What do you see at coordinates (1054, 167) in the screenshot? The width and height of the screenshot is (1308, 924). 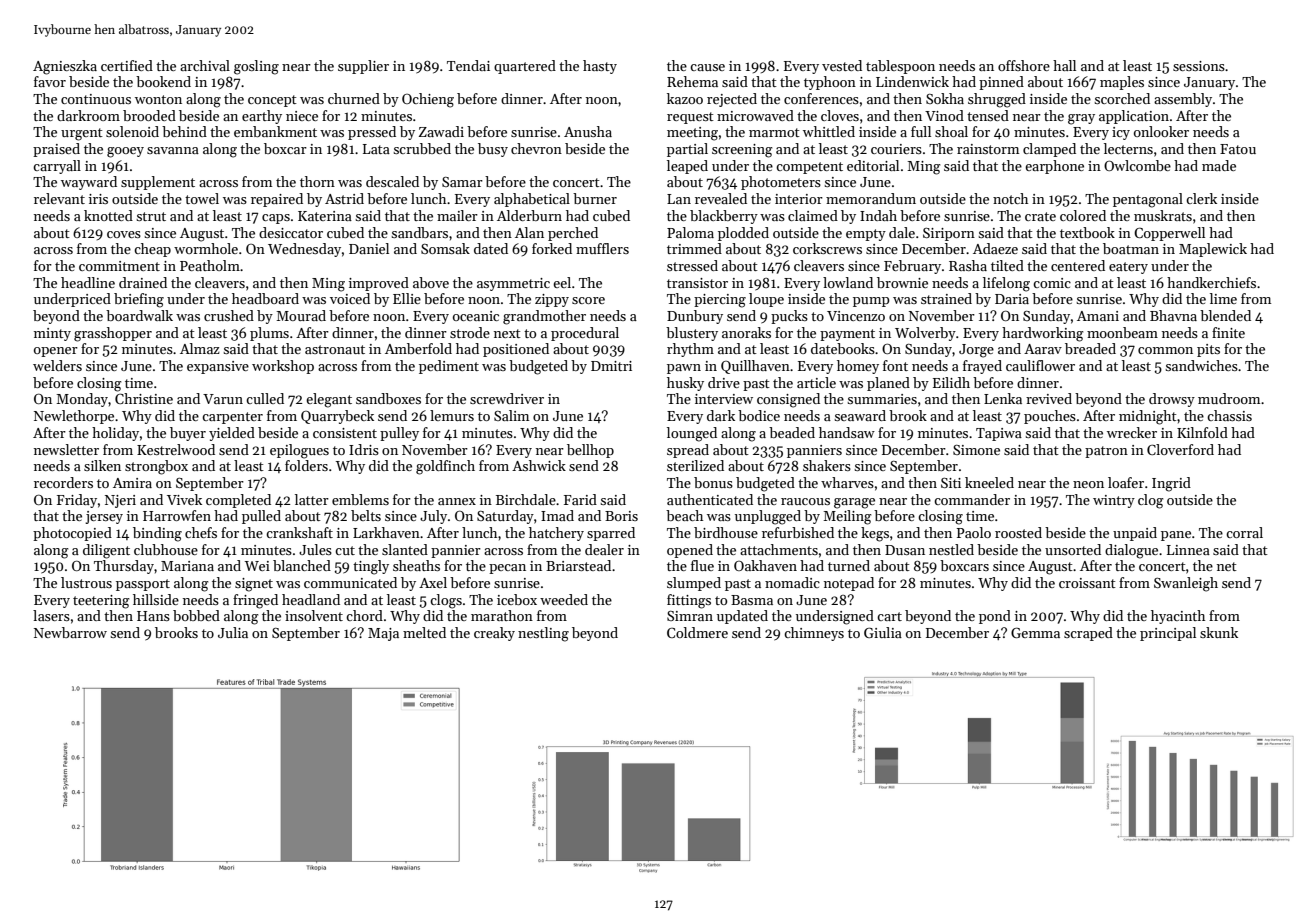 I see `earphone` at bounding box center [1054, 167].
